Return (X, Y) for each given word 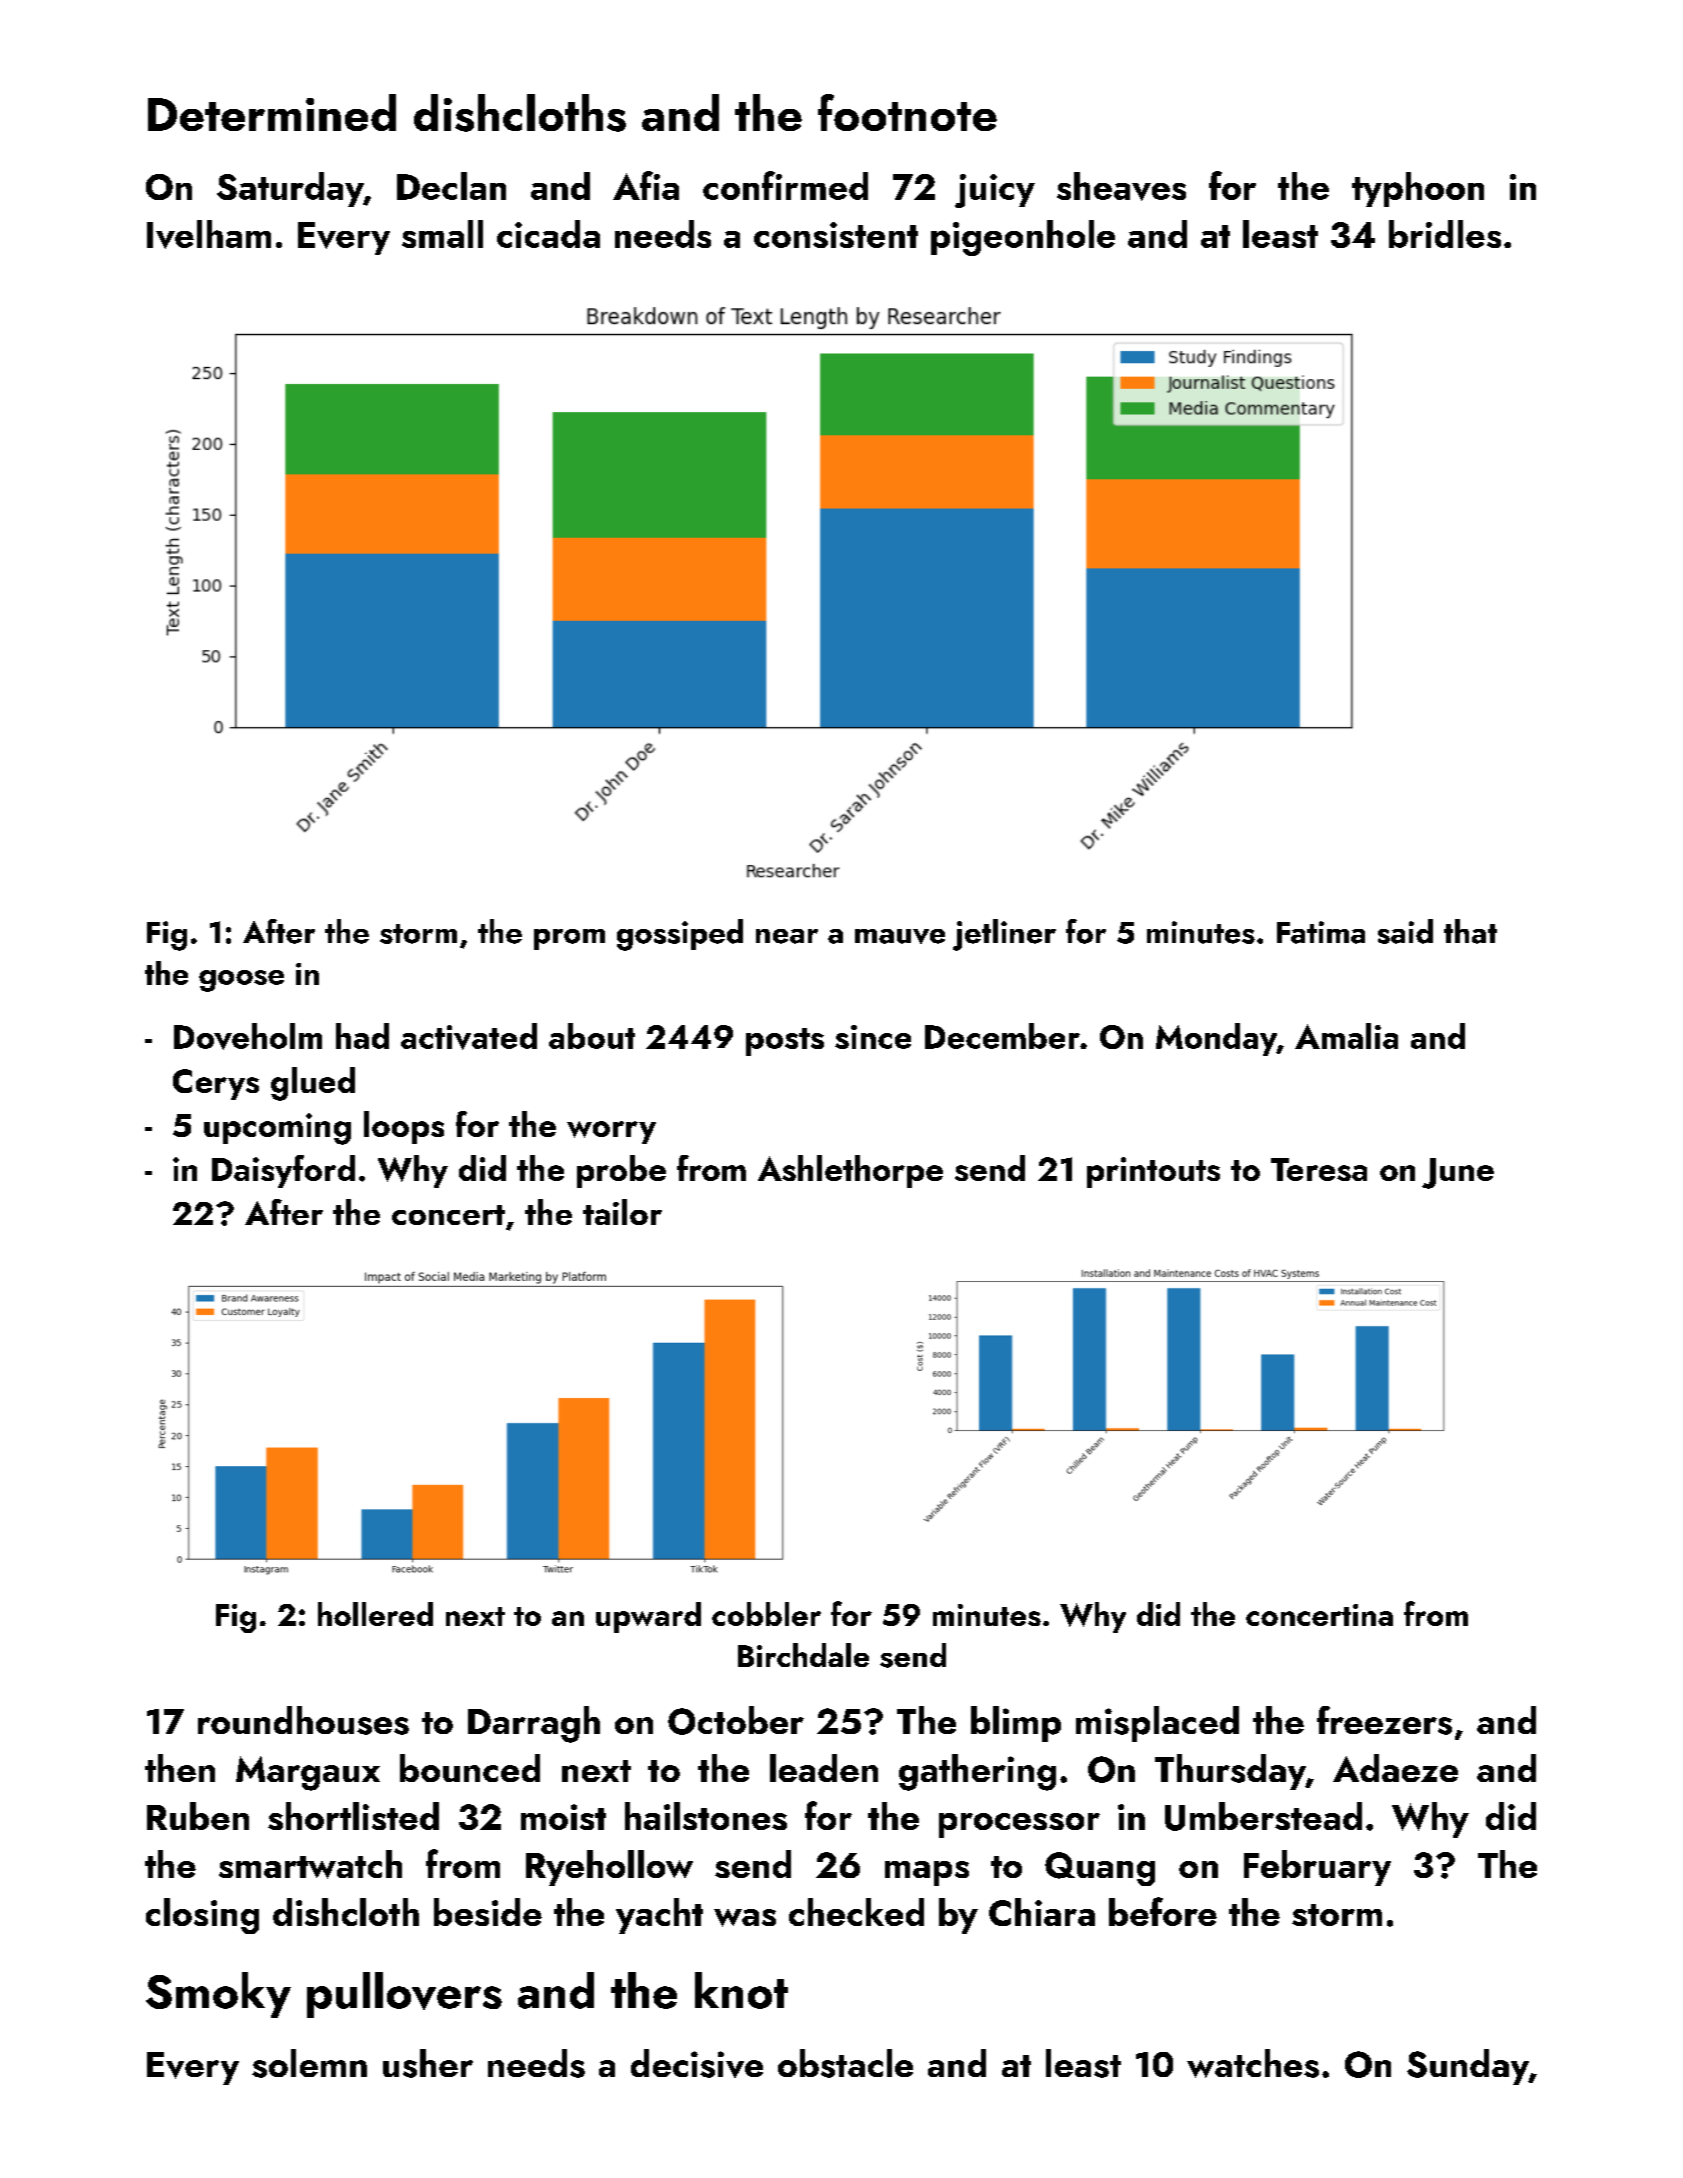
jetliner (1004, 935)
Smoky (218, 1995)
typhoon (1418, 189)
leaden (824, 1768)
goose (241, 981)
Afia (646, 185)
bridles (1445, 234)
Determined (272, 112)
